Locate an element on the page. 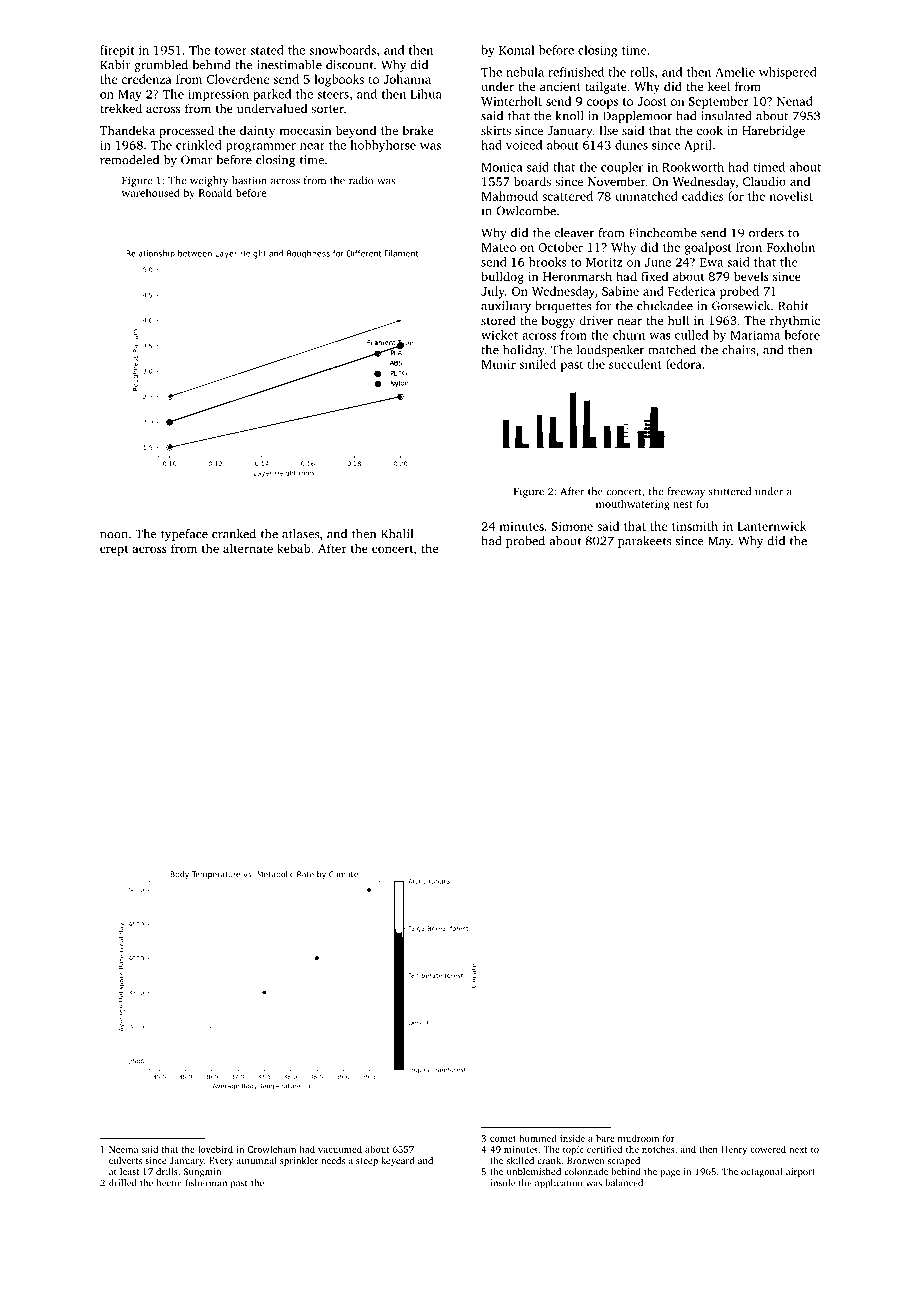 This document has width=924, height=1308. radio is located at coordinates (361, 180).
